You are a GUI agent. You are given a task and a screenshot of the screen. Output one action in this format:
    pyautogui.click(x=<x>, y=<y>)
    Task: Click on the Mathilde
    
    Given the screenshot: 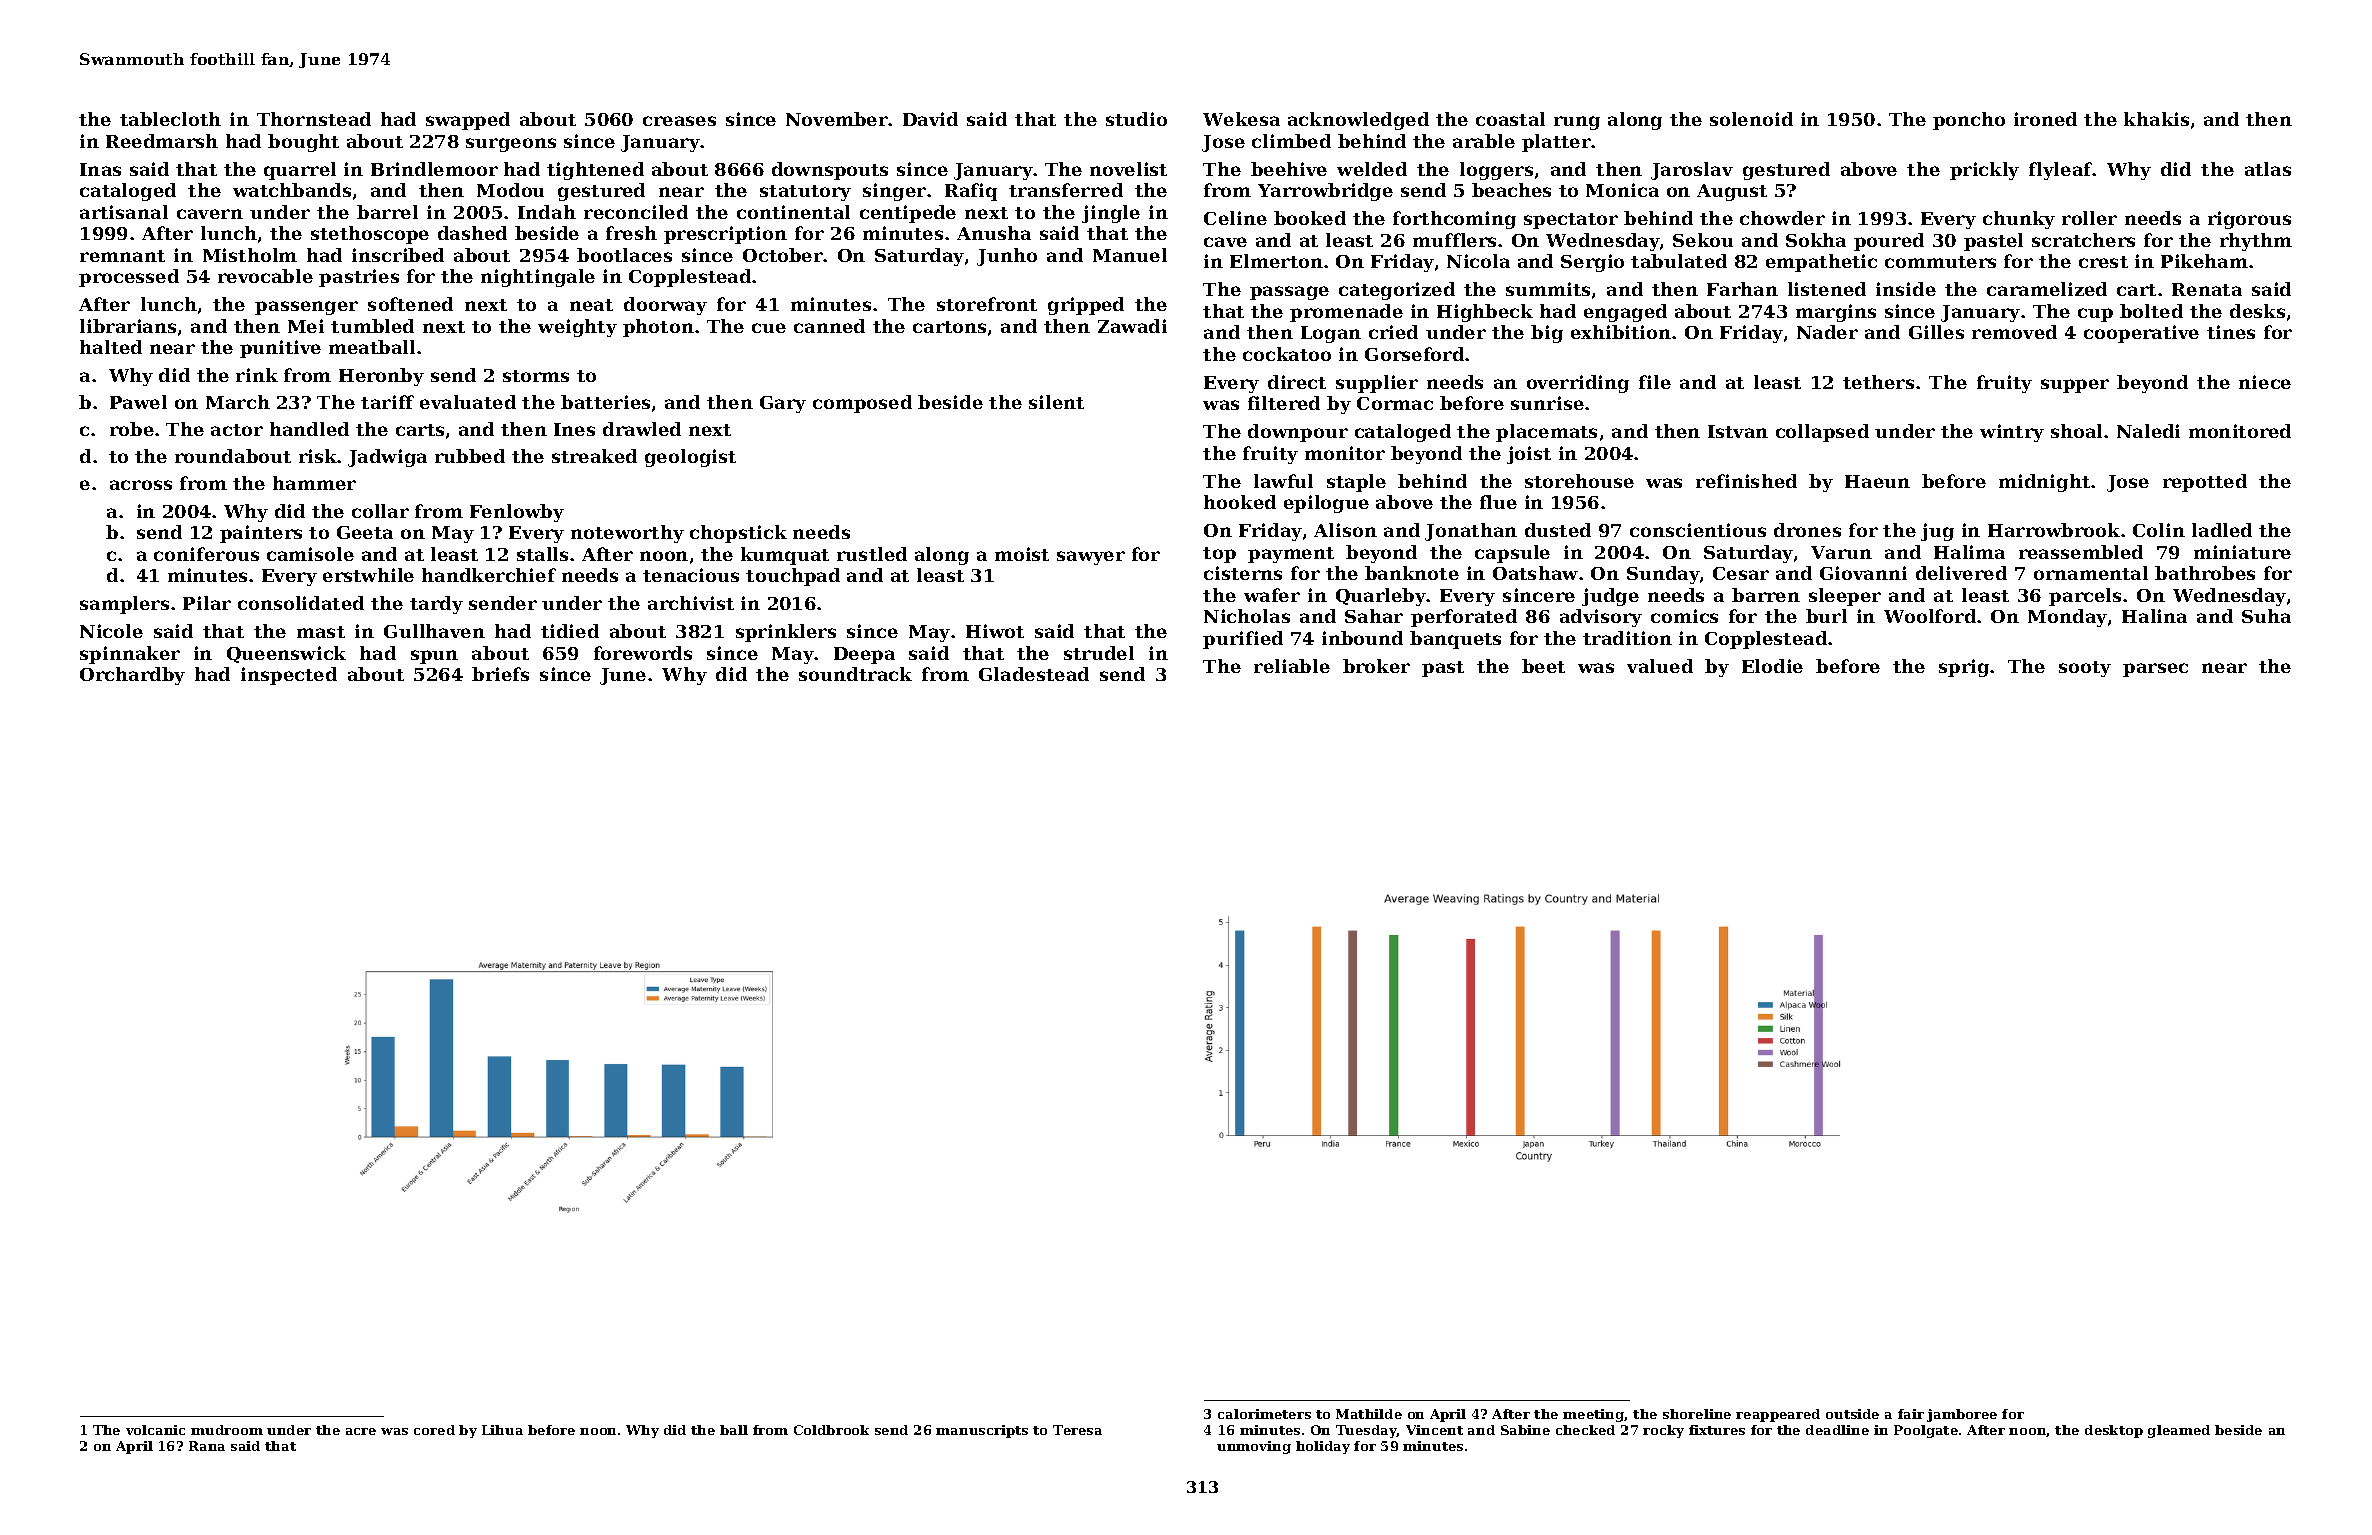 What is the action you would take?
    pyautogui.click(x=1369, y=1414)
